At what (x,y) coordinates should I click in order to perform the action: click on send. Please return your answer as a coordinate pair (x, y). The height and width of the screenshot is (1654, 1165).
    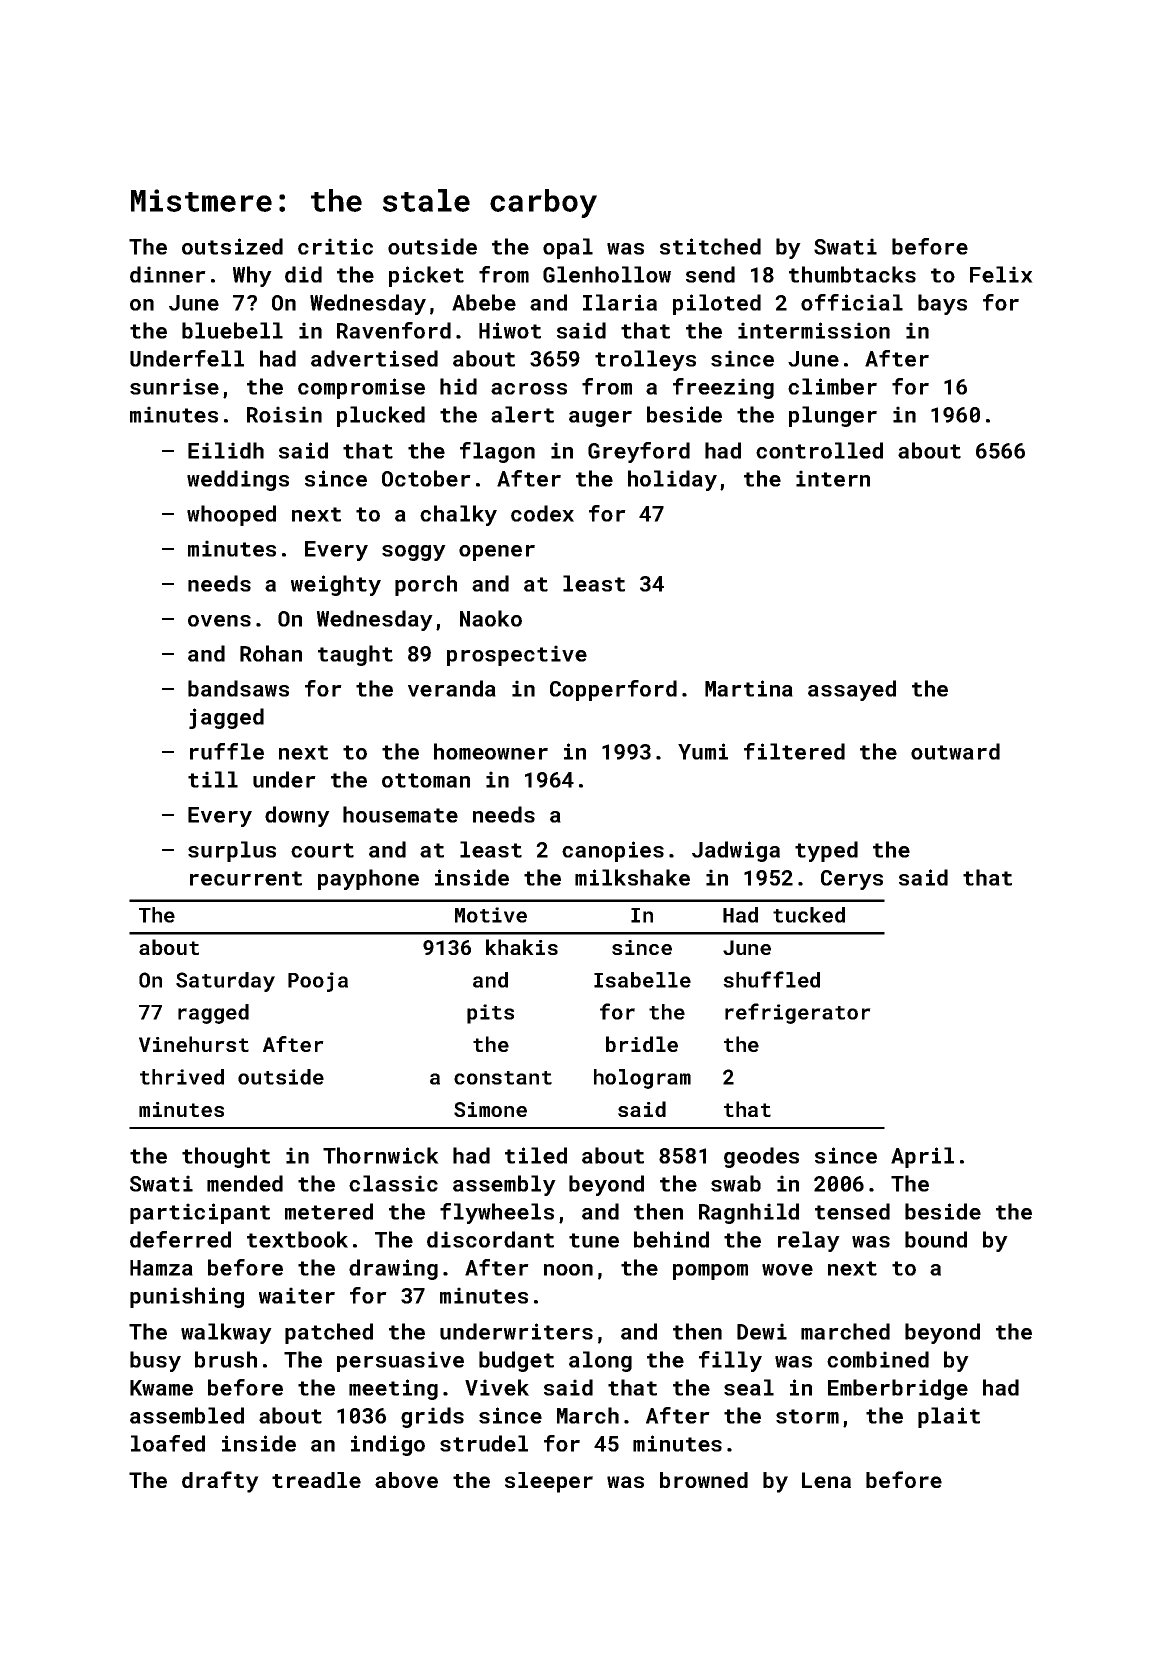
    Looking at the image, I should click on (710, 274).
